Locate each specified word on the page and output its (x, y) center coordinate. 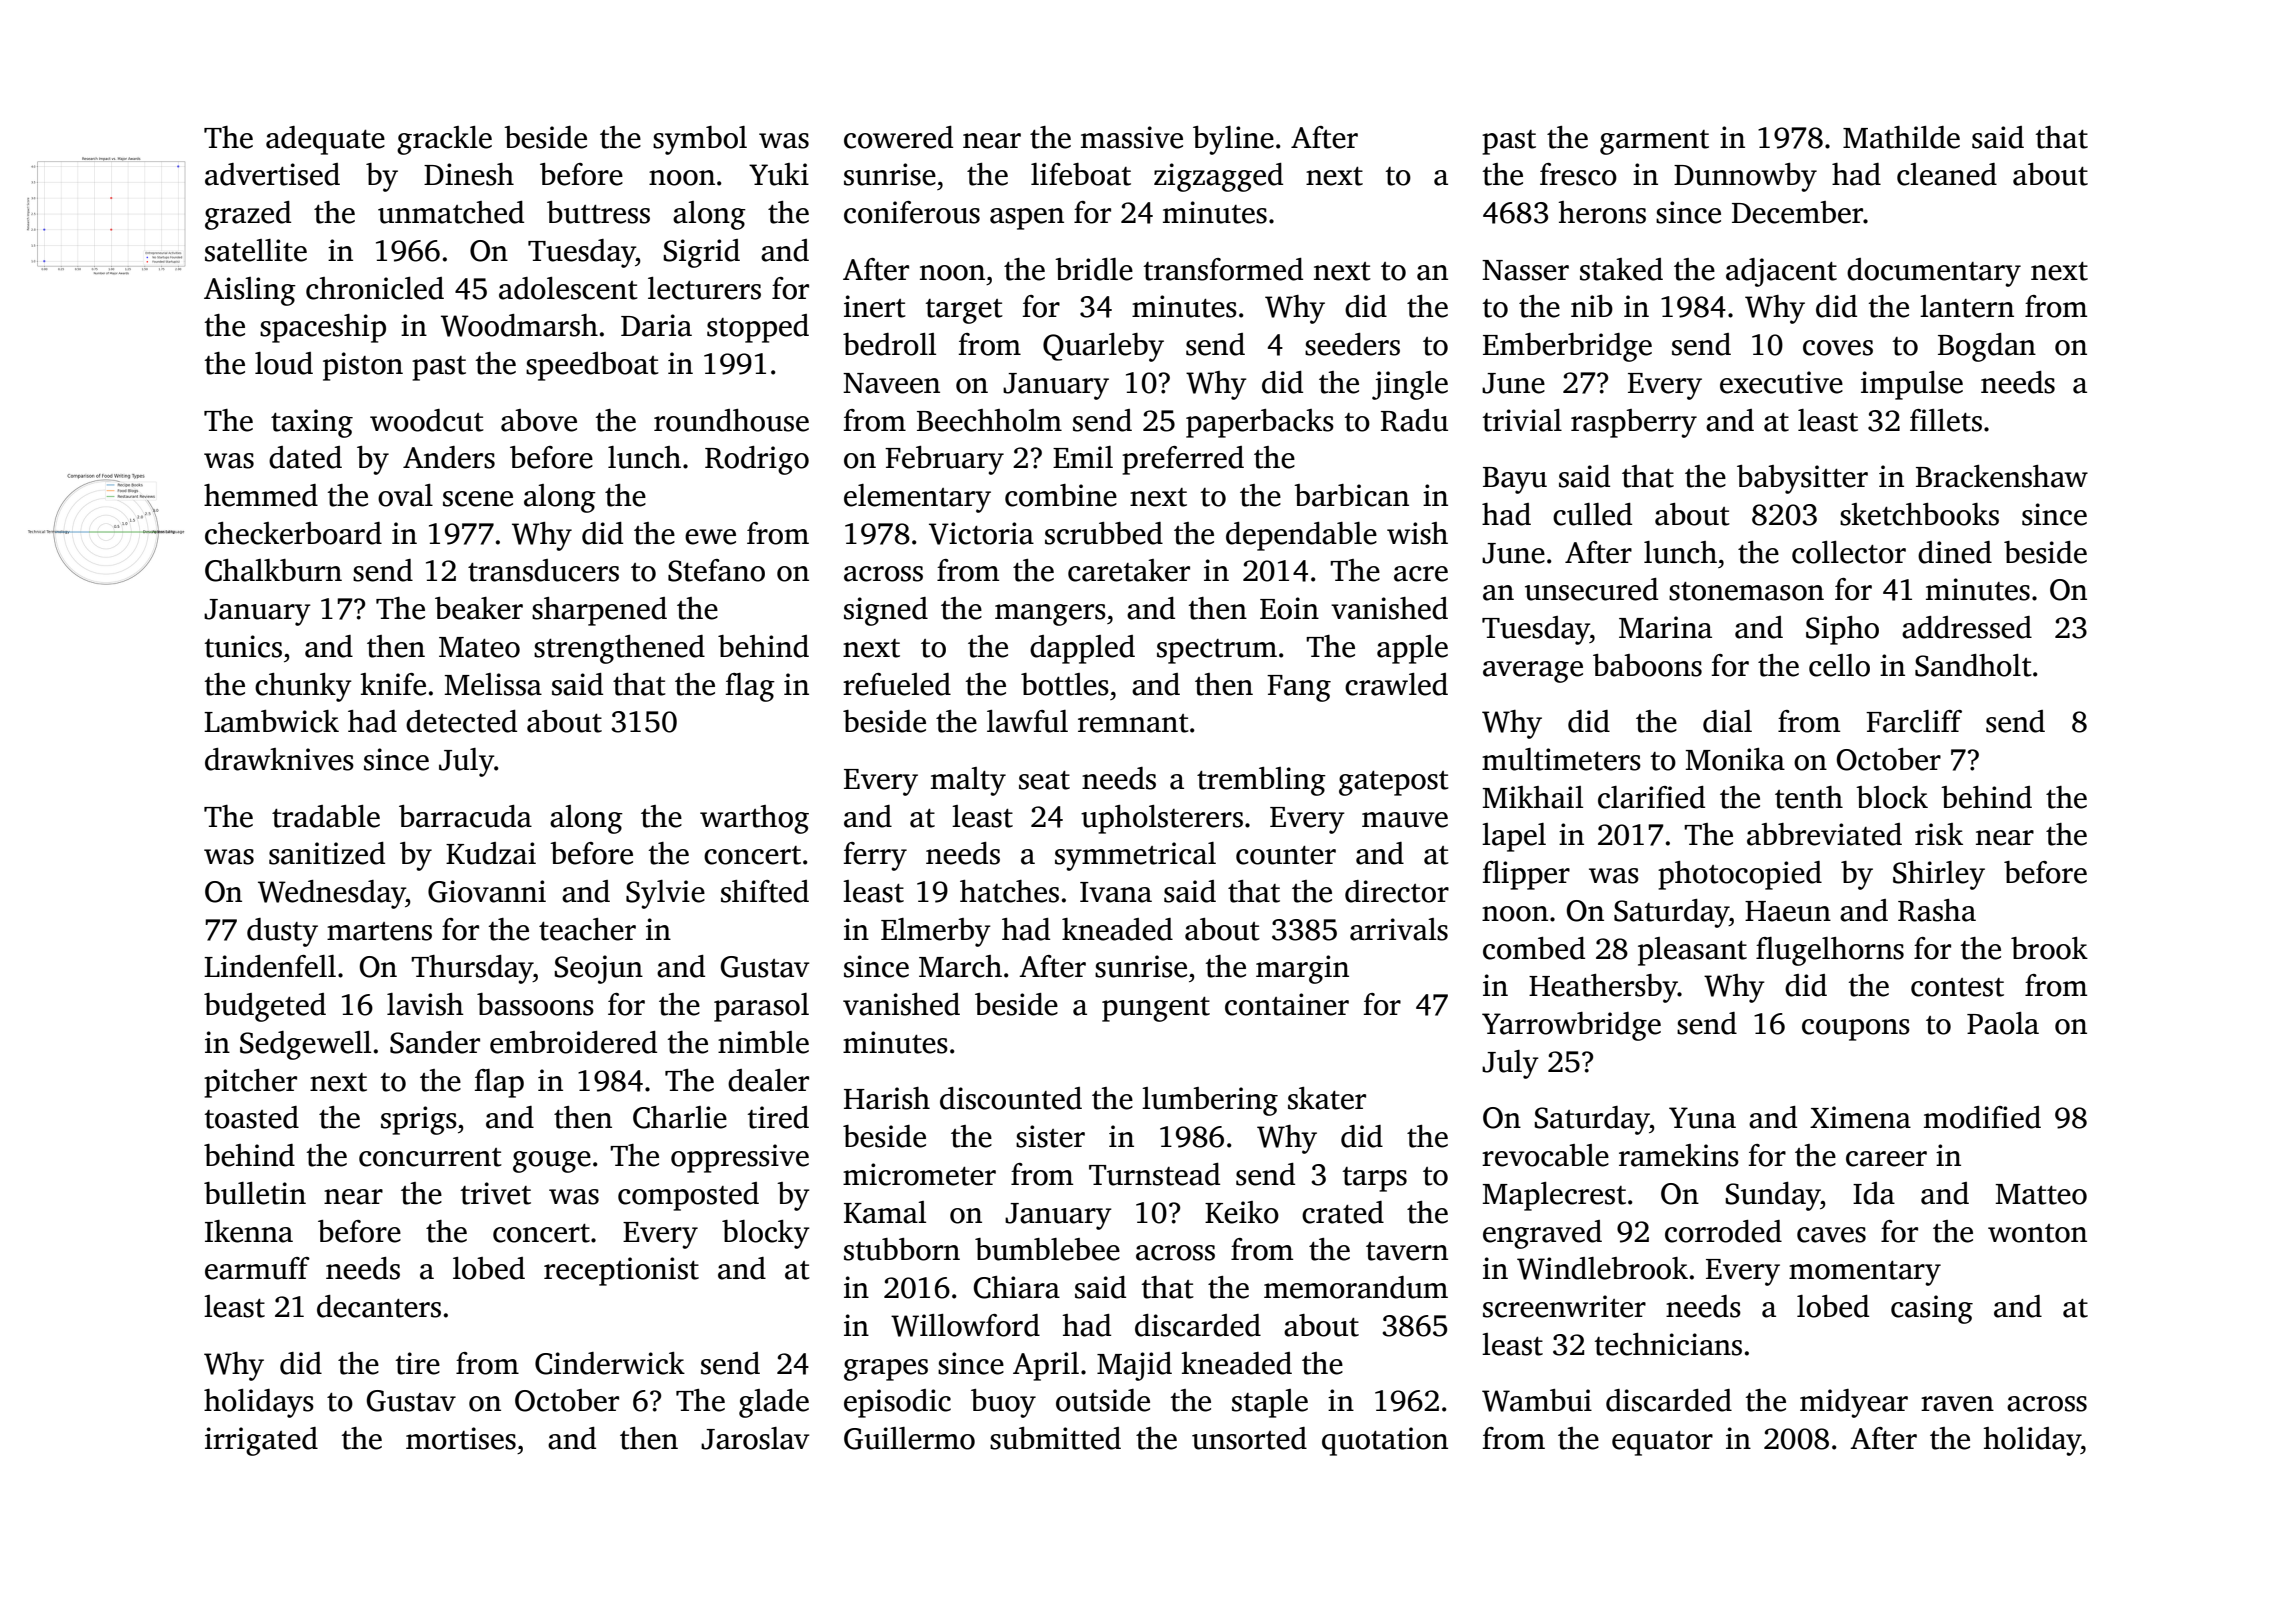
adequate (325, 140)
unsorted (1249, 1438)
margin (1302, 969)
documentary (1934, 272)
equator (1662, 1443)
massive (1132, 137)
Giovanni (487, 891)
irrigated (261, 1441)
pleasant (1692, 951)
